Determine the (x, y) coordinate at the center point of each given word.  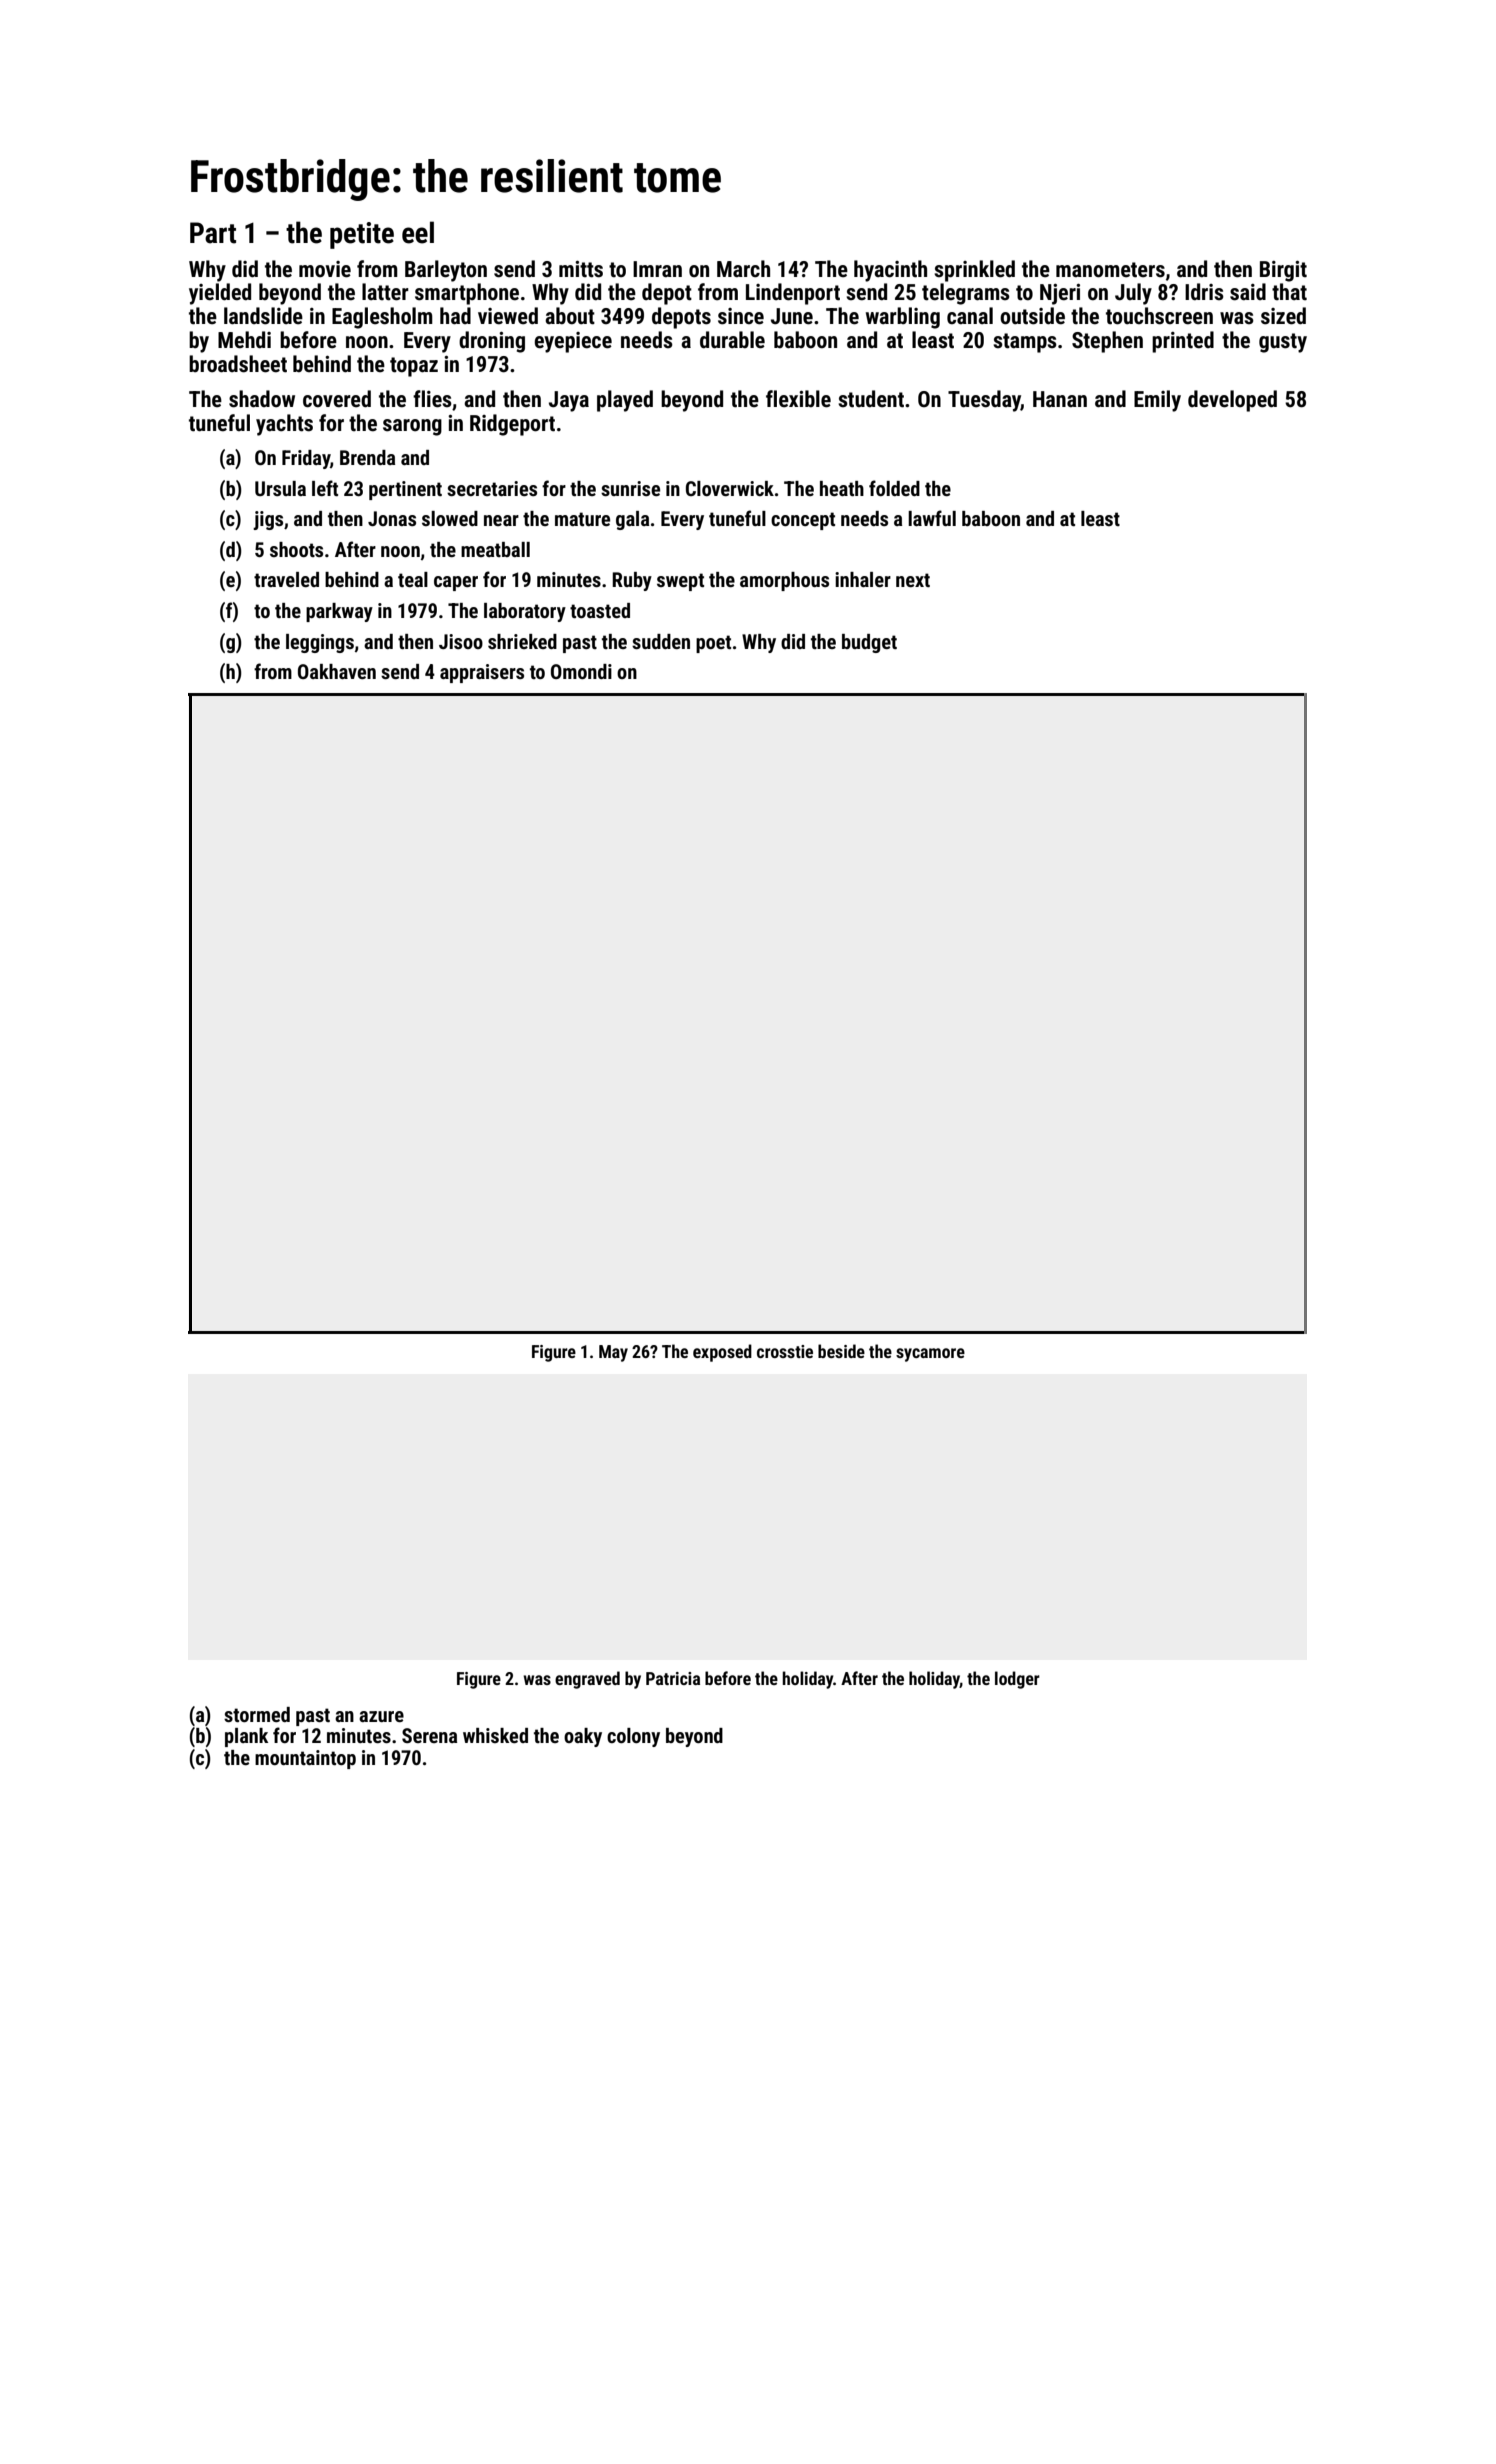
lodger (1017, 1680)
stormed (257, 1714)
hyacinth (890, 271)
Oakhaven (337, 671)
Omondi (581, 671)
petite (362, 235)
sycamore (930, 1355)
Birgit (1283, 271)
